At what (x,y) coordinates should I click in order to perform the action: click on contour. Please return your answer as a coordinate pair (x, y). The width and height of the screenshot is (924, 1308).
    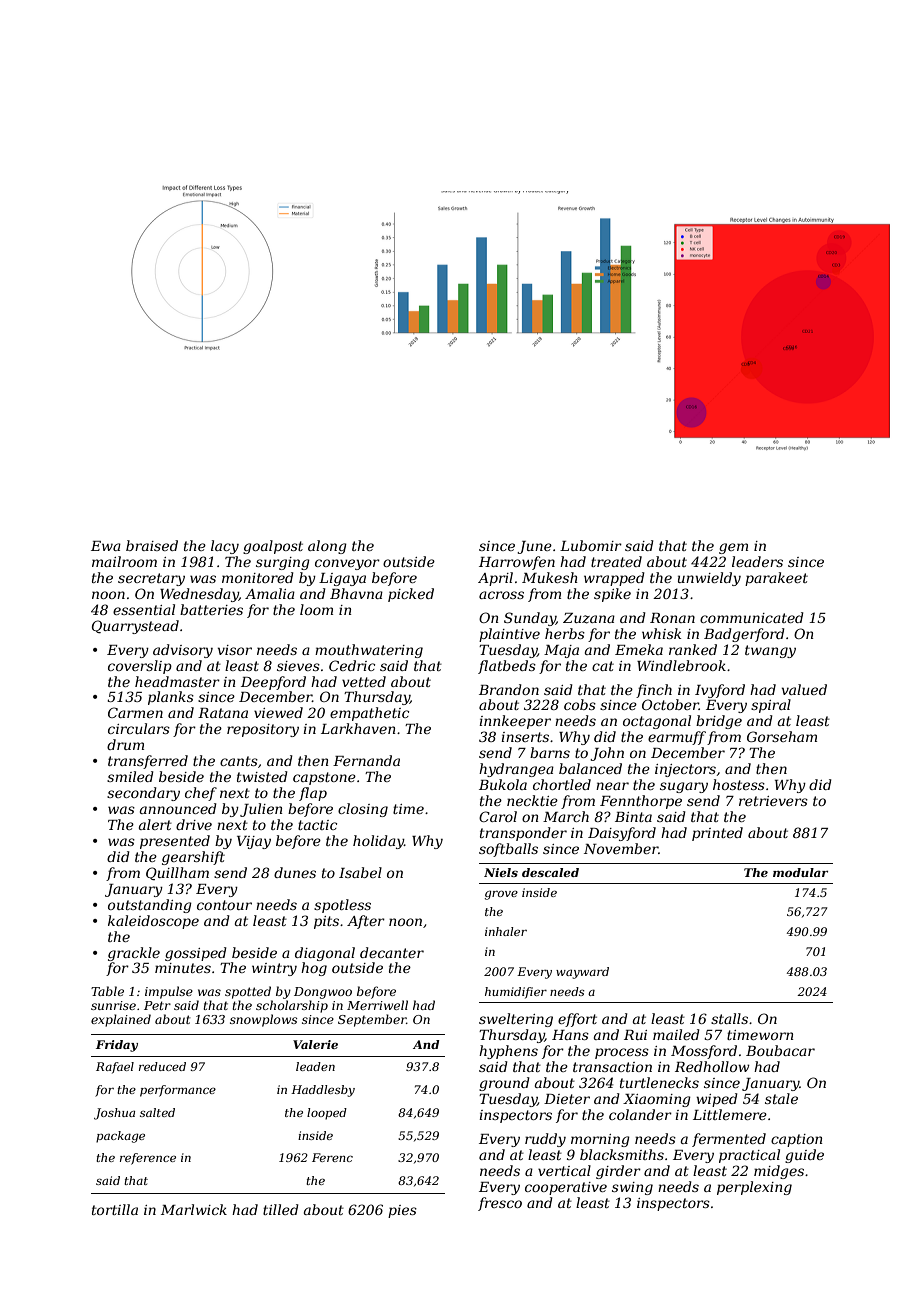
    Looking at the image, I should click on (224, 905).
